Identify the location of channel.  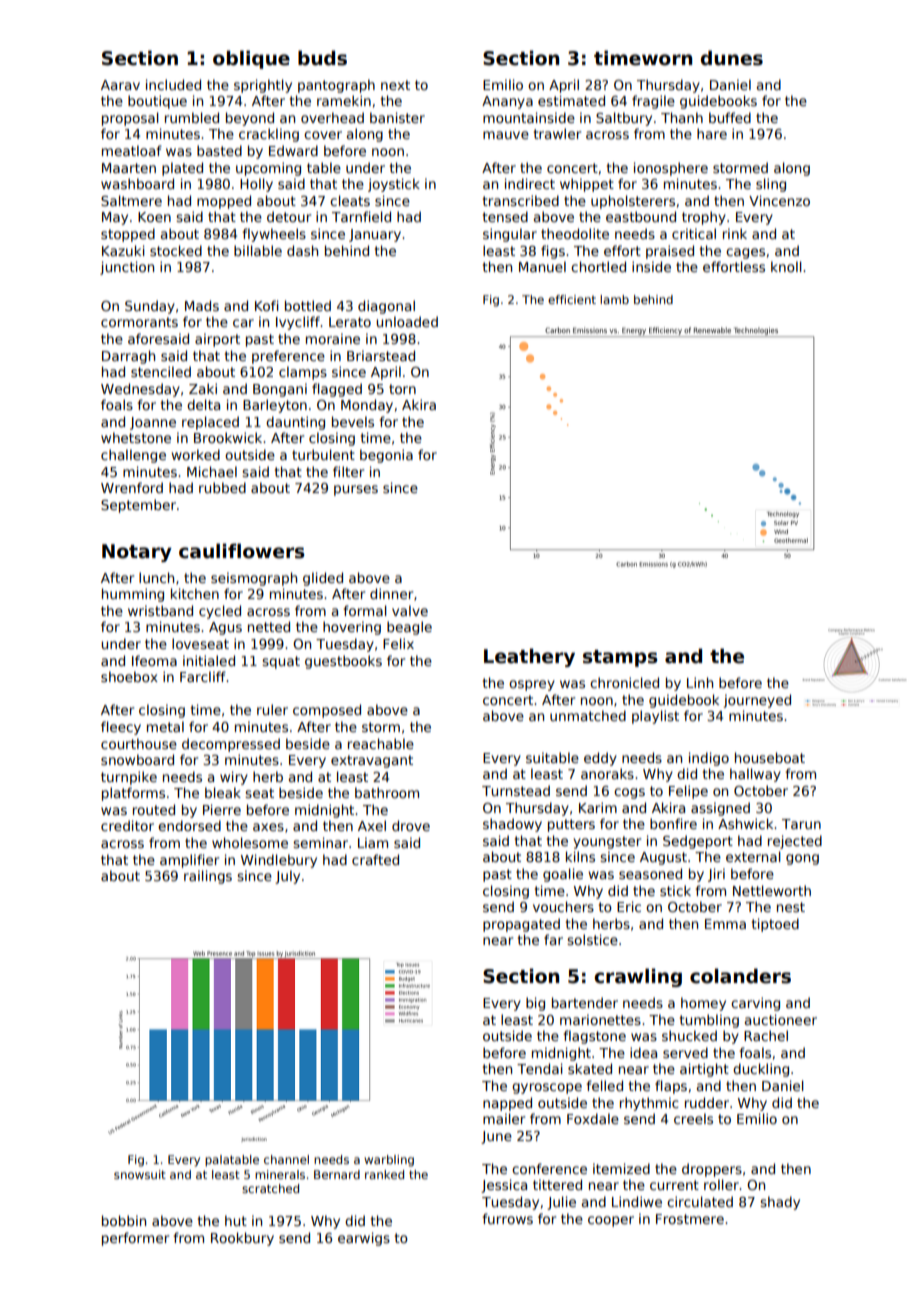
(286, 1159).
